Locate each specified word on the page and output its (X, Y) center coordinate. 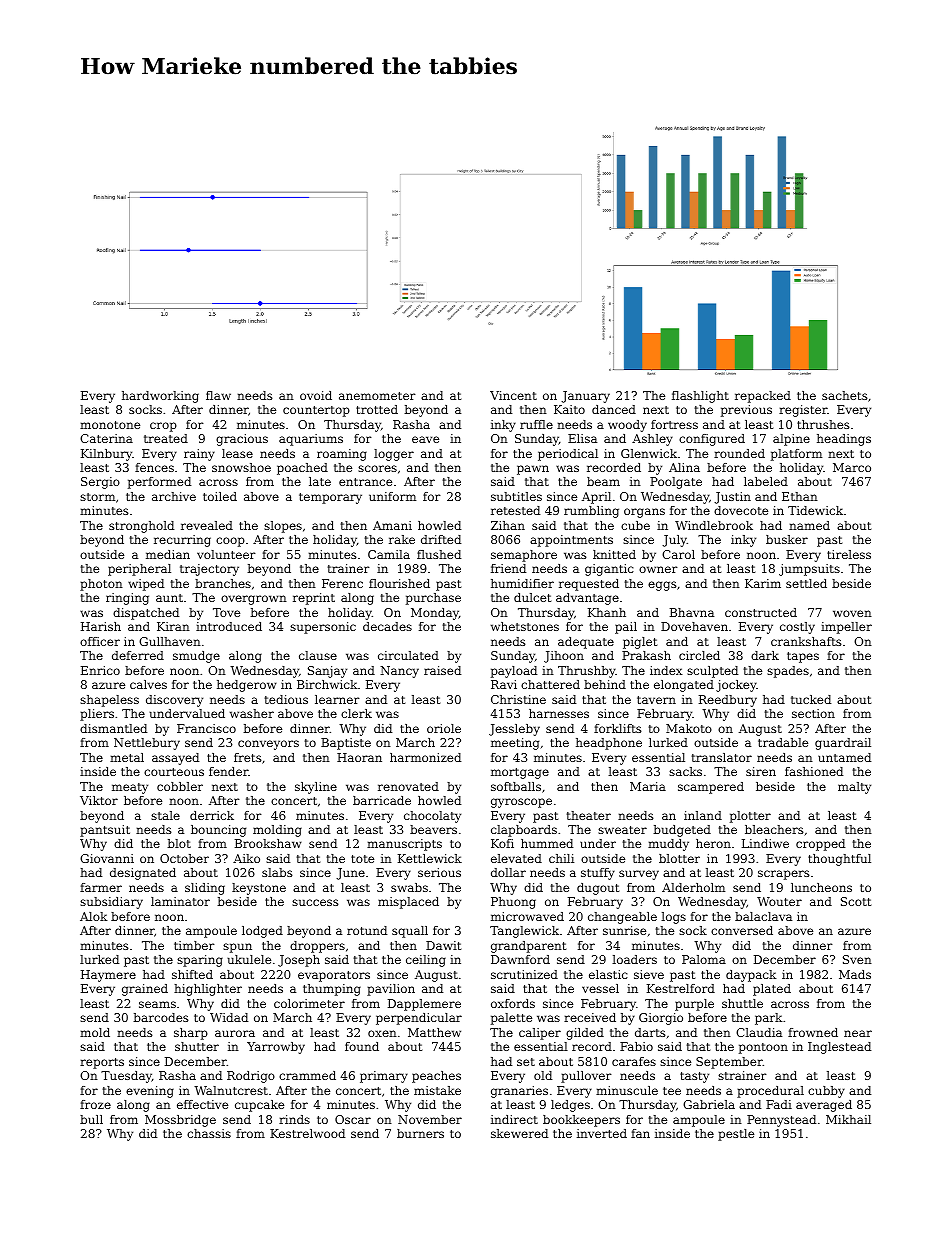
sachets (845, 395)
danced (614, 409)
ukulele (249, 959)
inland (703, 815)
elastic (608, 974)
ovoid (316, 395)
